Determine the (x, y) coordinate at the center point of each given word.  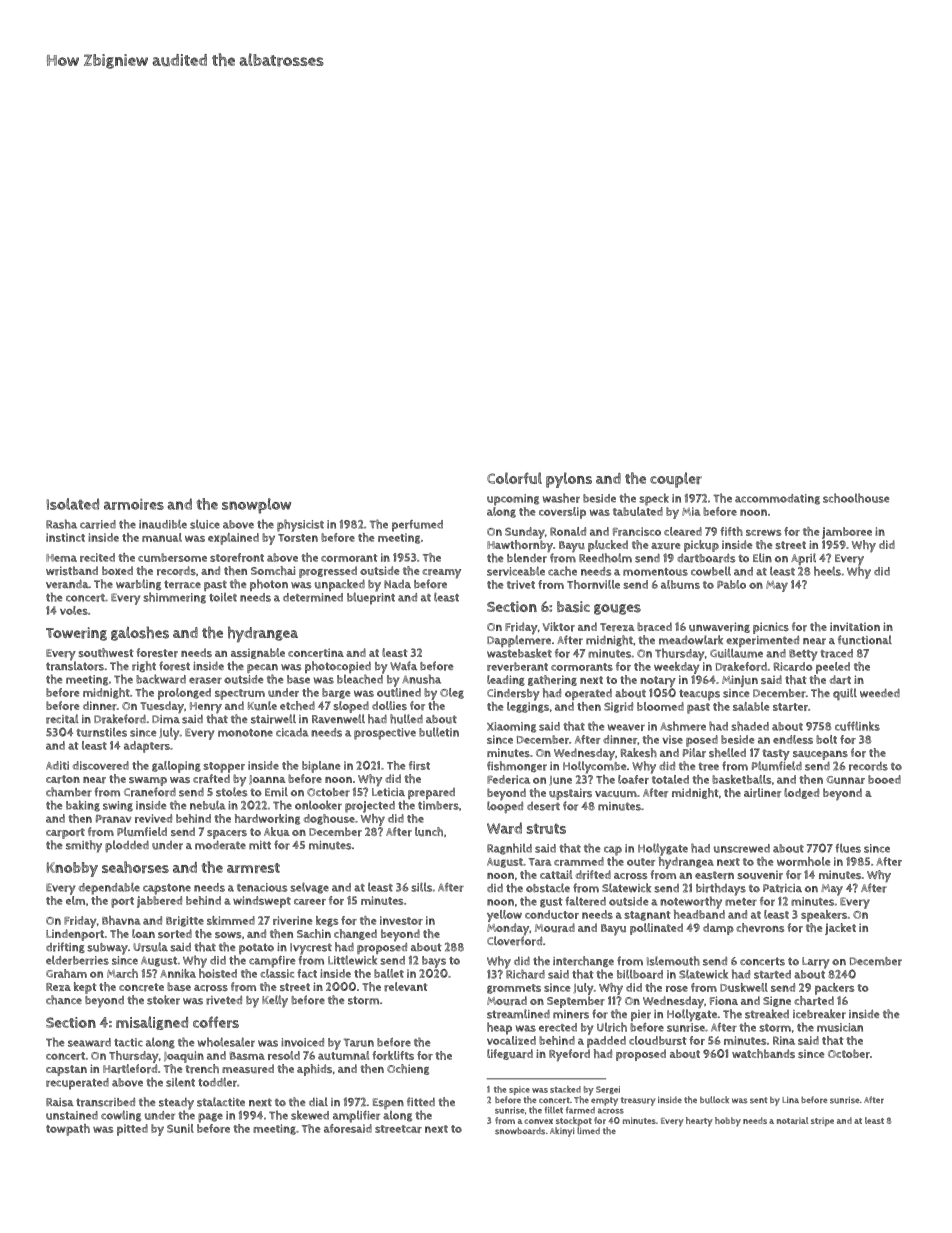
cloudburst (658, 1040)
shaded (750, 726)
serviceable (516, 571)
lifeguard (510, 1054)
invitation (855, 626)
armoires (134, 504)
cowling (121, 1116)
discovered (101, 765)
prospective (385, 734)
